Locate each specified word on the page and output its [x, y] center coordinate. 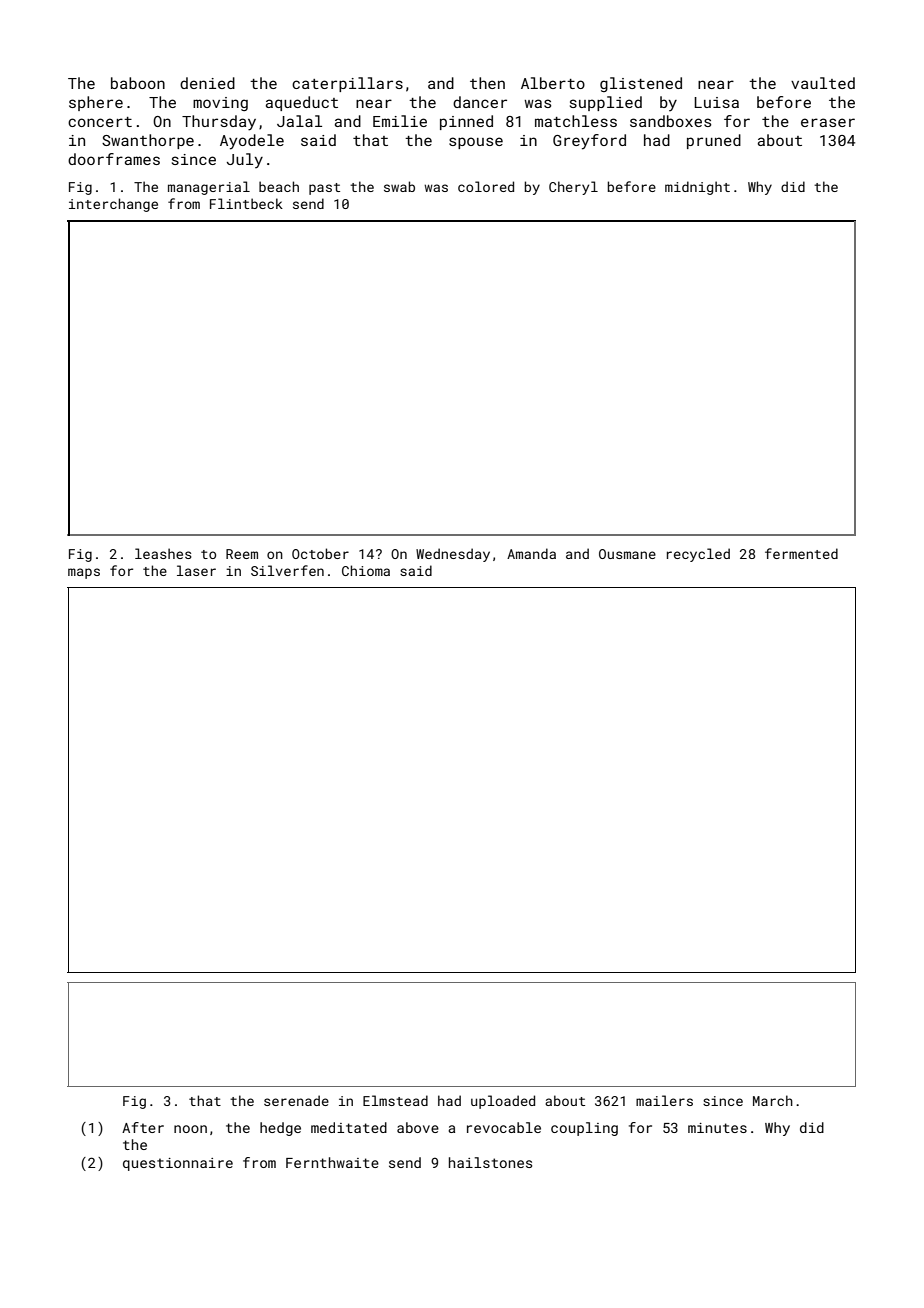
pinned [466, 122]
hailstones [490, 1162]
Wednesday [453, 555]
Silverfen [287, 570]
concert [100, 122]
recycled [698, 555]
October [320, 553]
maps [84, 573]
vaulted [823, 83]
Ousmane [627, 554]
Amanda [531, 553]
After [143, 1127]
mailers [664, 1100]
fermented [801, 553]
